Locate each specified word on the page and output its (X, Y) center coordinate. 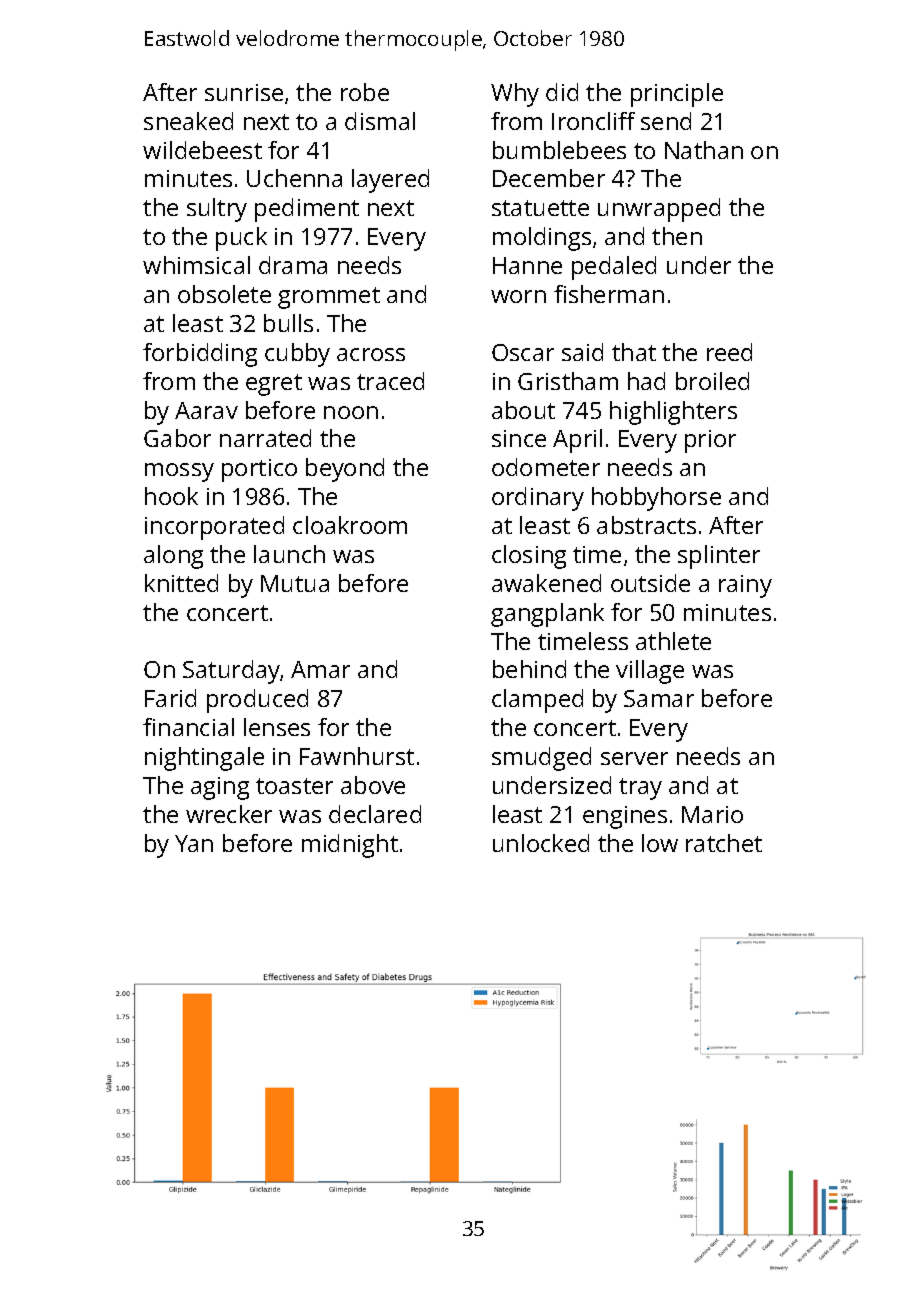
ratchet (724, 843)
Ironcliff (593, 121)
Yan (194, 843)
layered (390, 181)
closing (529, 557)
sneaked (188, 121)
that (634, 352)
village (650, 672)
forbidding (200, 355)
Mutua (295, 583)
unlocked (541, 843)
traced (390, 381)
